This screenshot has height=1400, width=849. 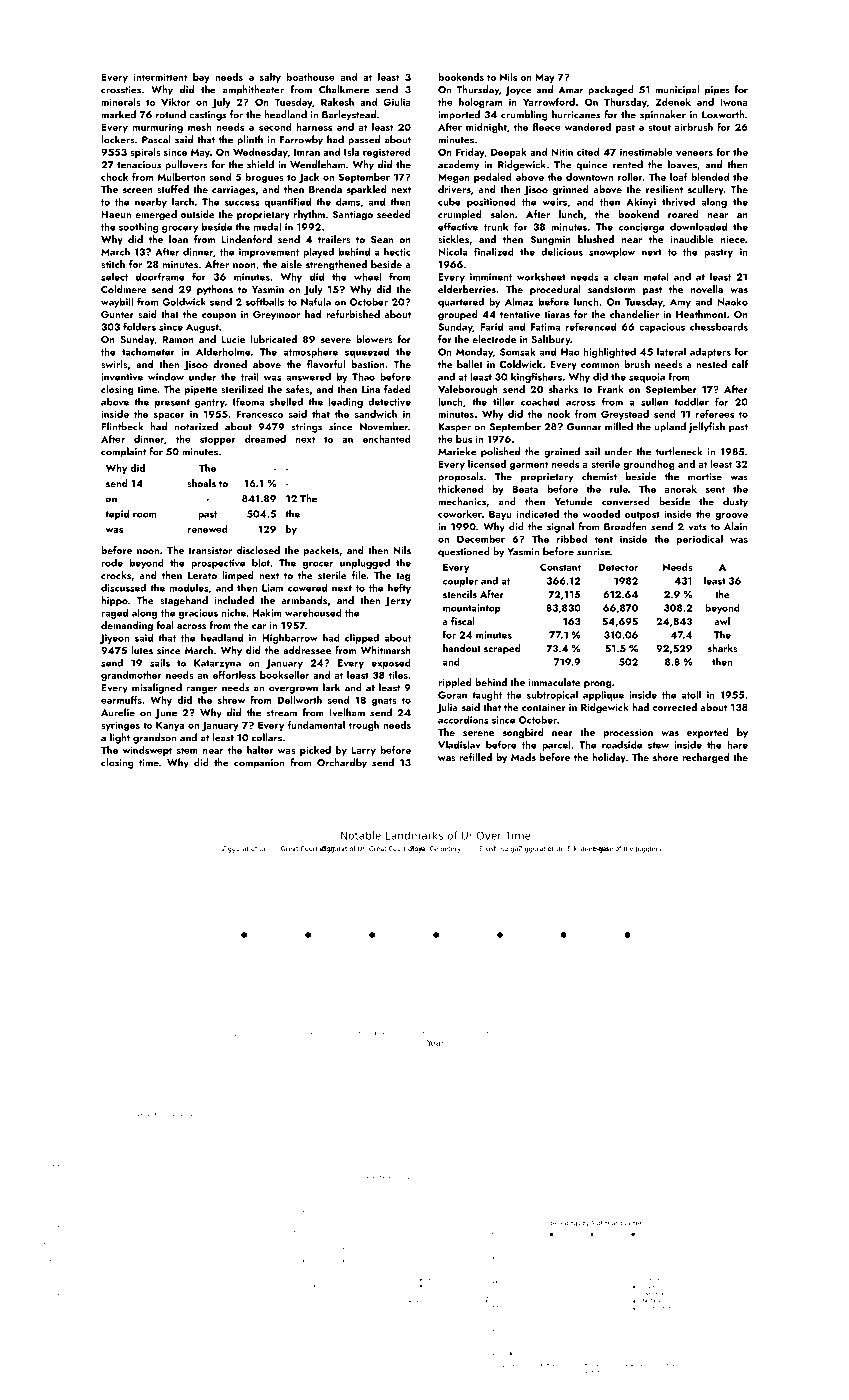 What do you see at coordinates (269, 253) in the screenshot?
I see `improvement` at bounding box center [269, 253].
